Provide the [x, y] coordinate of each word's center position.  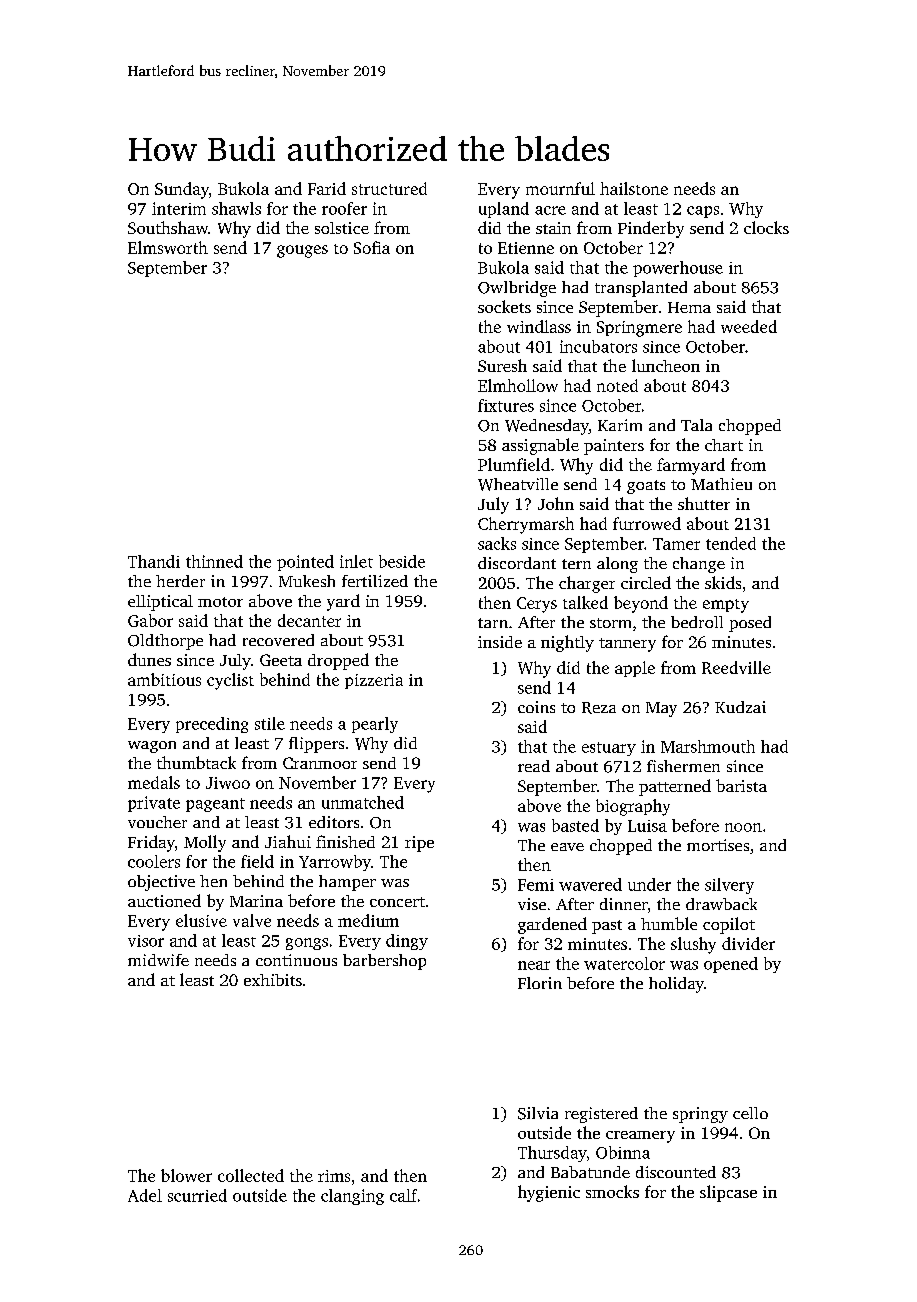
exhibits [273, 980]
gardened [552, 925]
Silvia [538, 1113]
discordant [517, 563]
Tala [696, 425]
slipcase [728, 1193]
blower [186, 1175]
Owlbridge [517, 289]
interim [179, 208]
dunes [149, 659]
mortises [718, 845]
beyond [641, 604]
